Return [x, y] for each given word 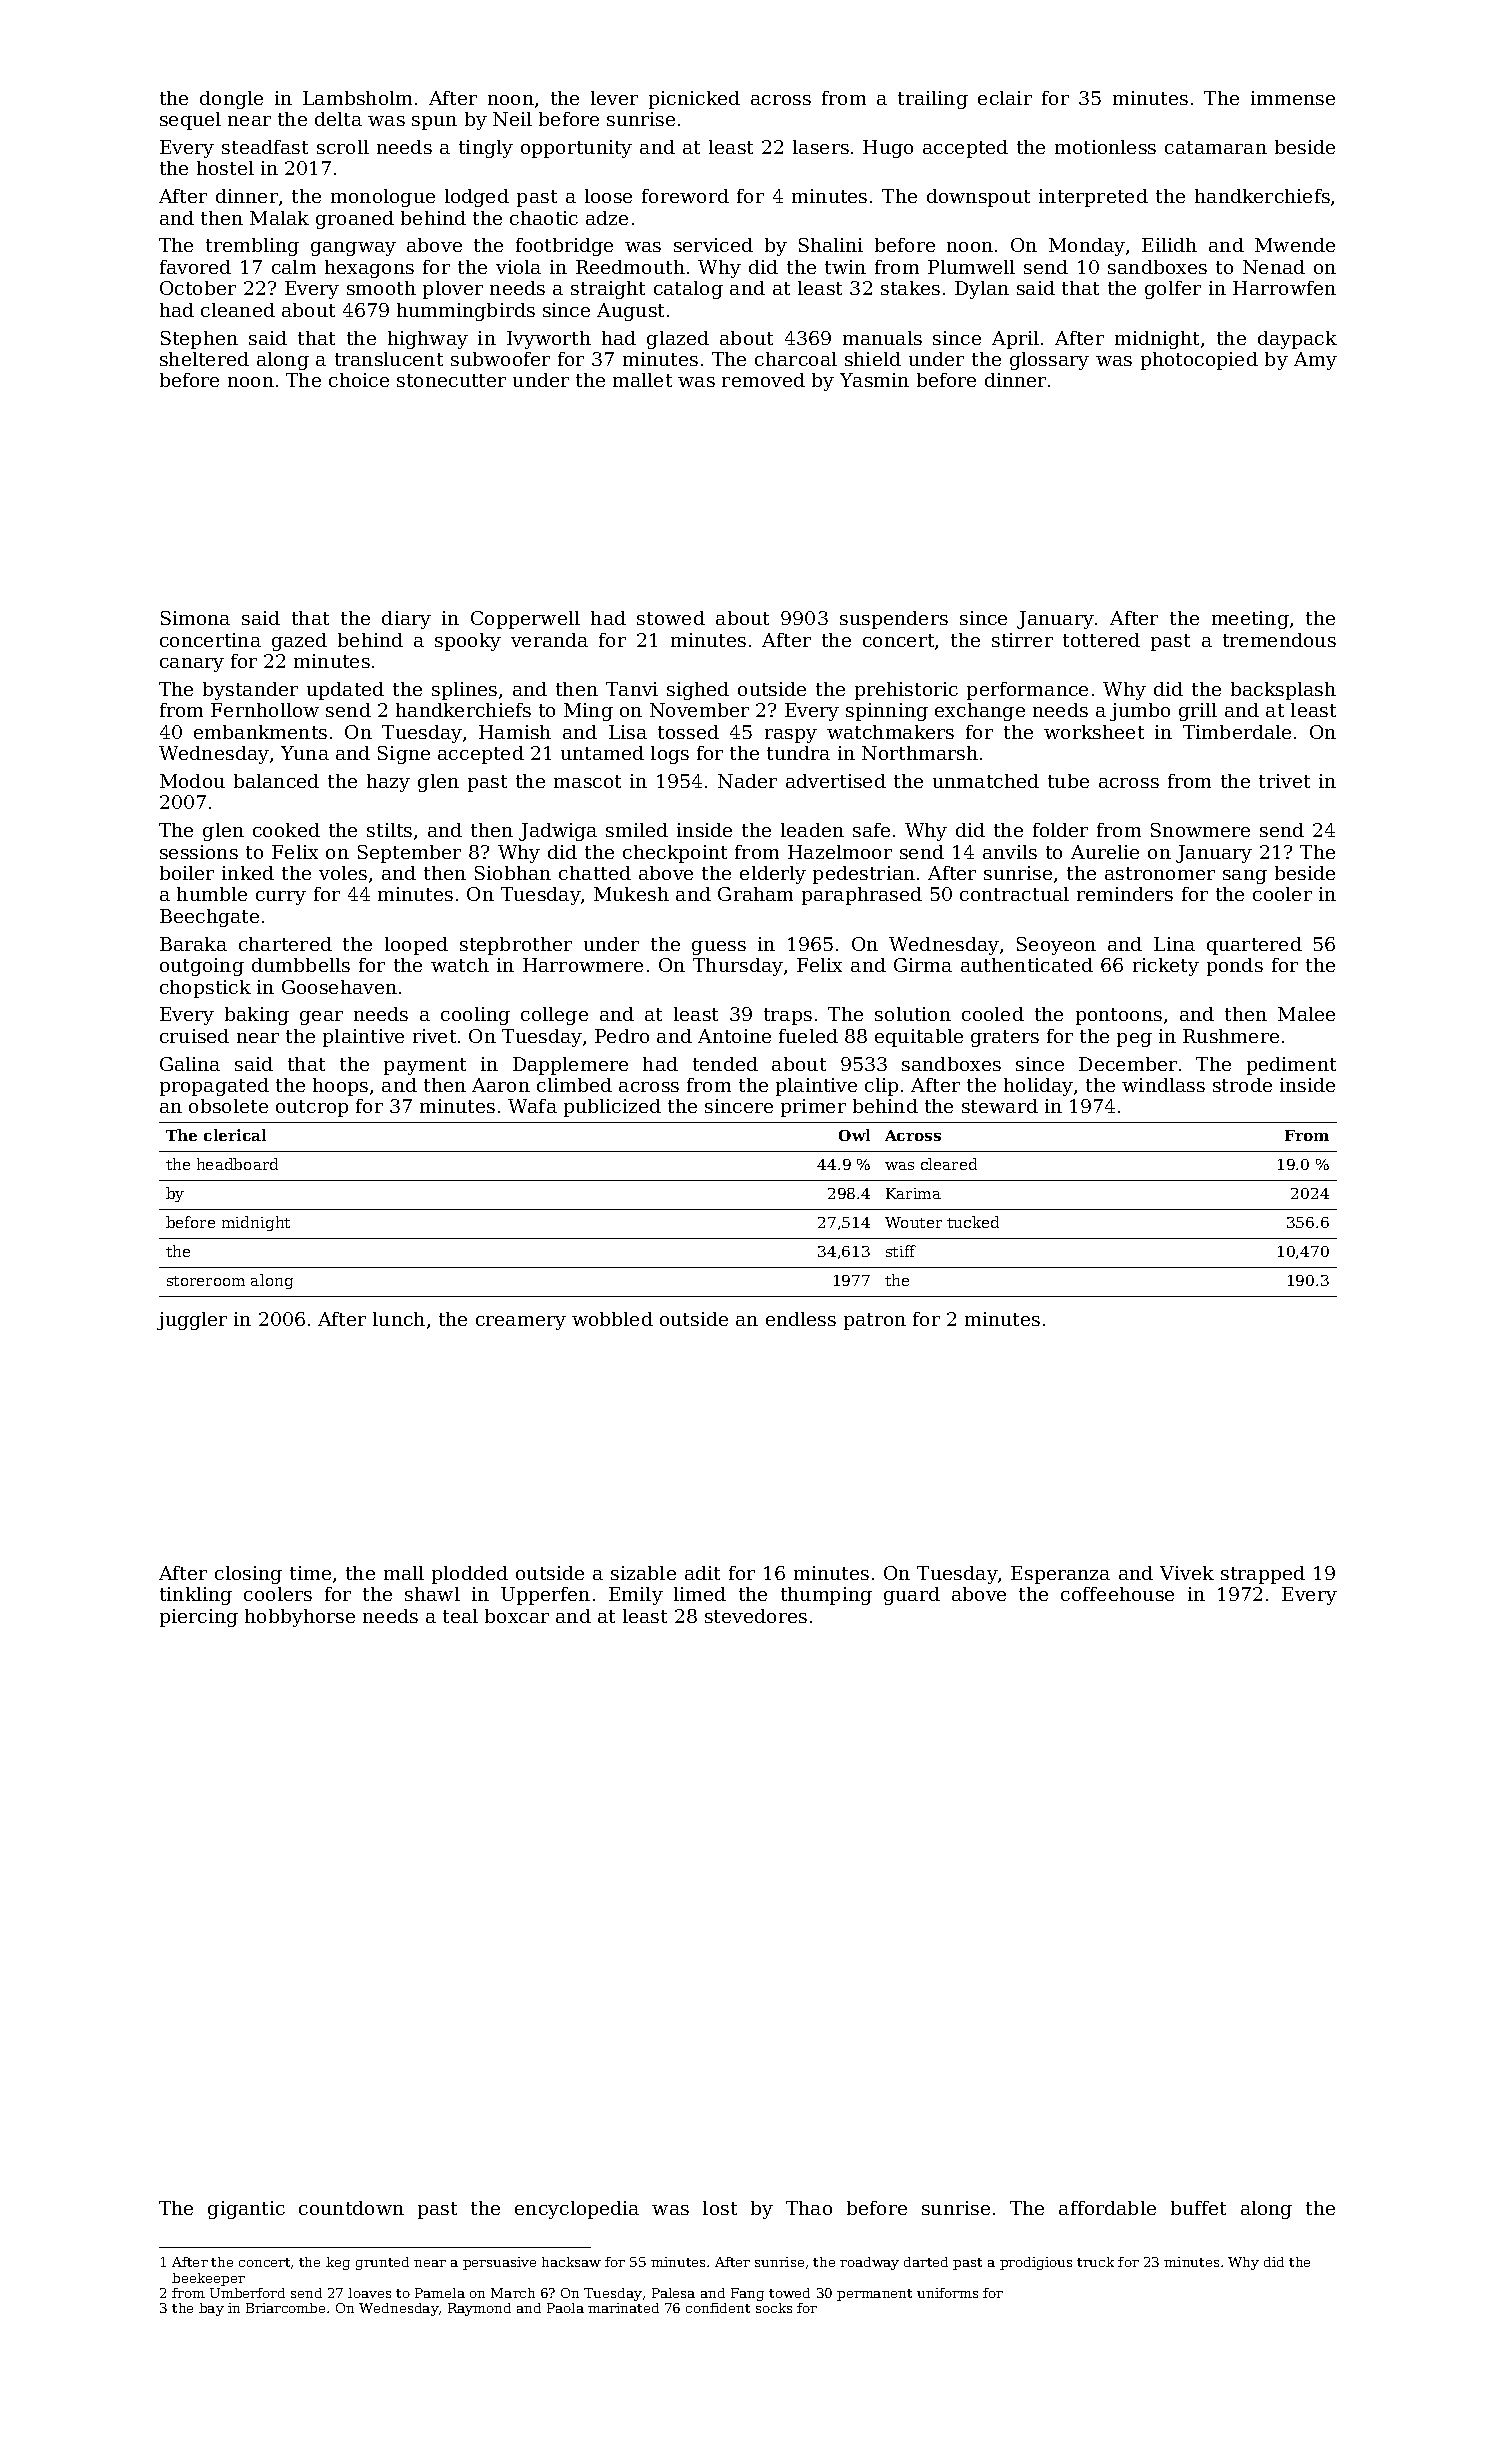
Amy [1315, 361]
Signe [404, 755]
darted [926, 2262]
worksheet [1094, 732]
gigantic [246, 2210]
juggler [192, 1321]
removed [763, 380]
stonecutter [451, 380]
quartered [1254, 946]
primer [813, 1108]
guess [719, 948]
